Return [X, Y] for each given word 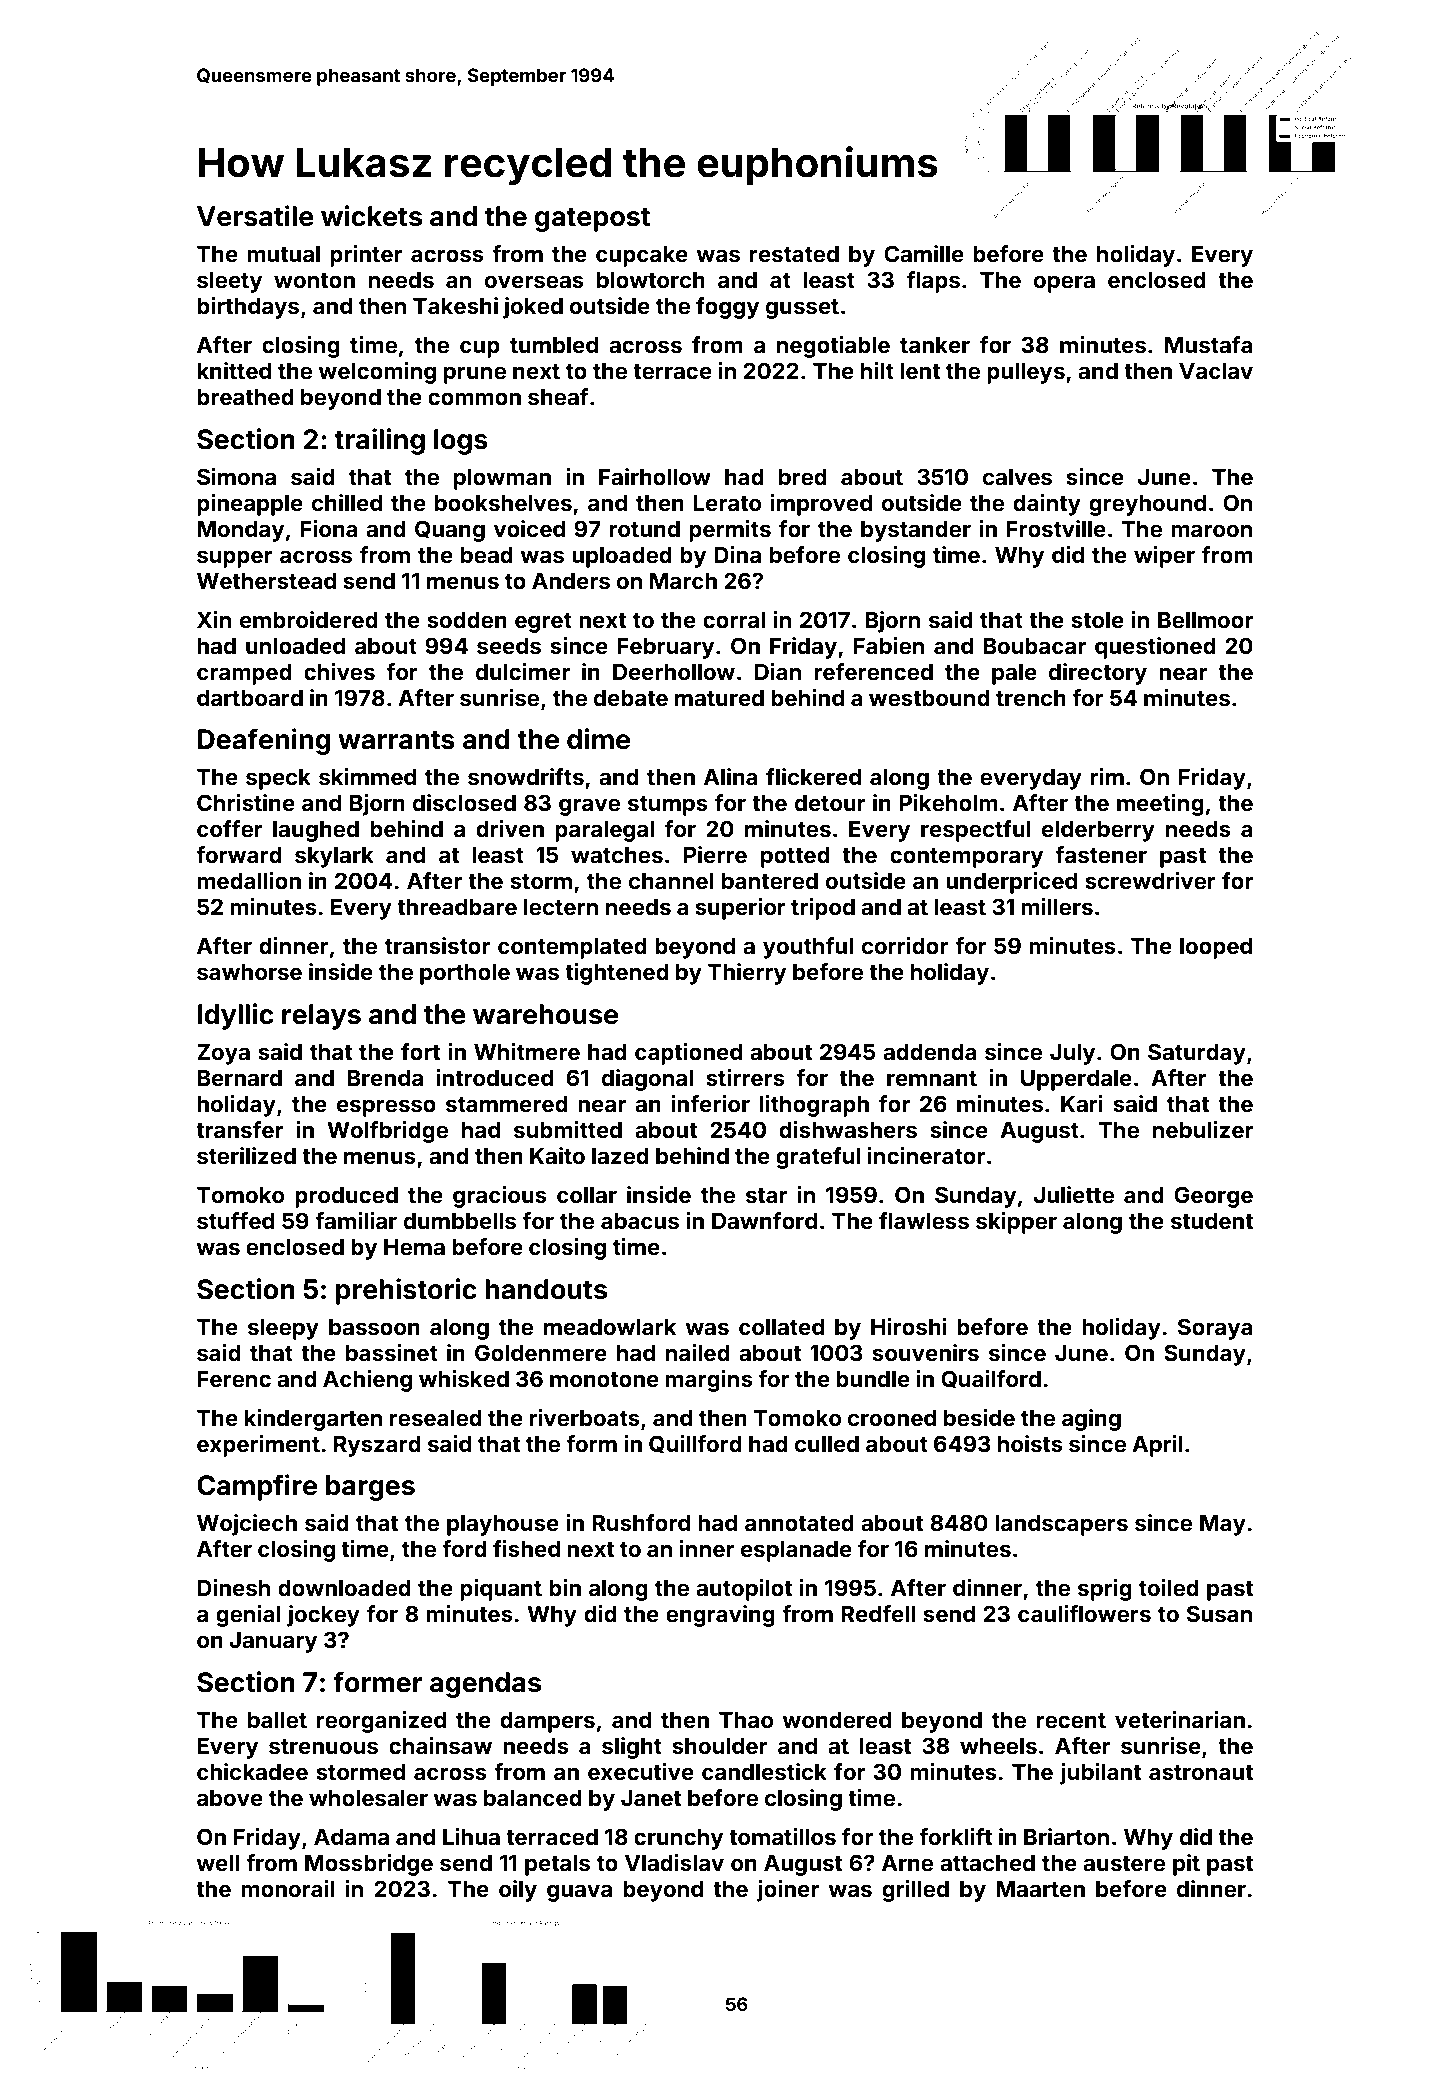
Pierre [715, 854]
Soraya [1215, 1329]
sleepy [283, 1329]
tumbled [554, 345]
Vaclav [1216, 371]
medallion [249, 880]
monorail [288, 1888]
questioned [1155, 648]
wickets [371, 216]
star [766, 1195]
